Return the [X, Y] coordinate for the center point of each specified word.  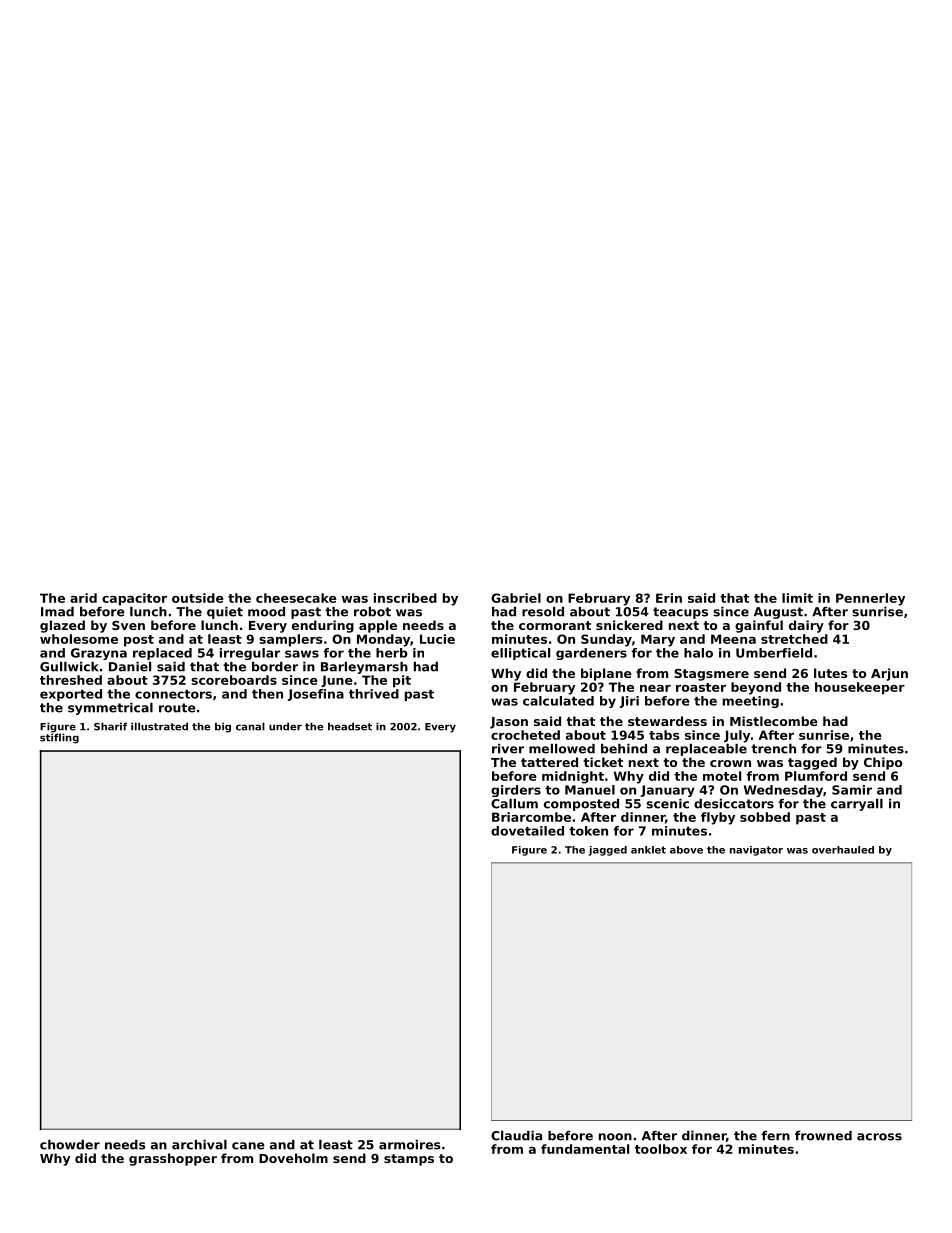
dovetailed [527, 831]
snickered [629, 625]
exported [71, 695]
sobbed [765, 817]
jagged [608, 851]
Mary [658, 640]
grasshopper [173, 1159]
